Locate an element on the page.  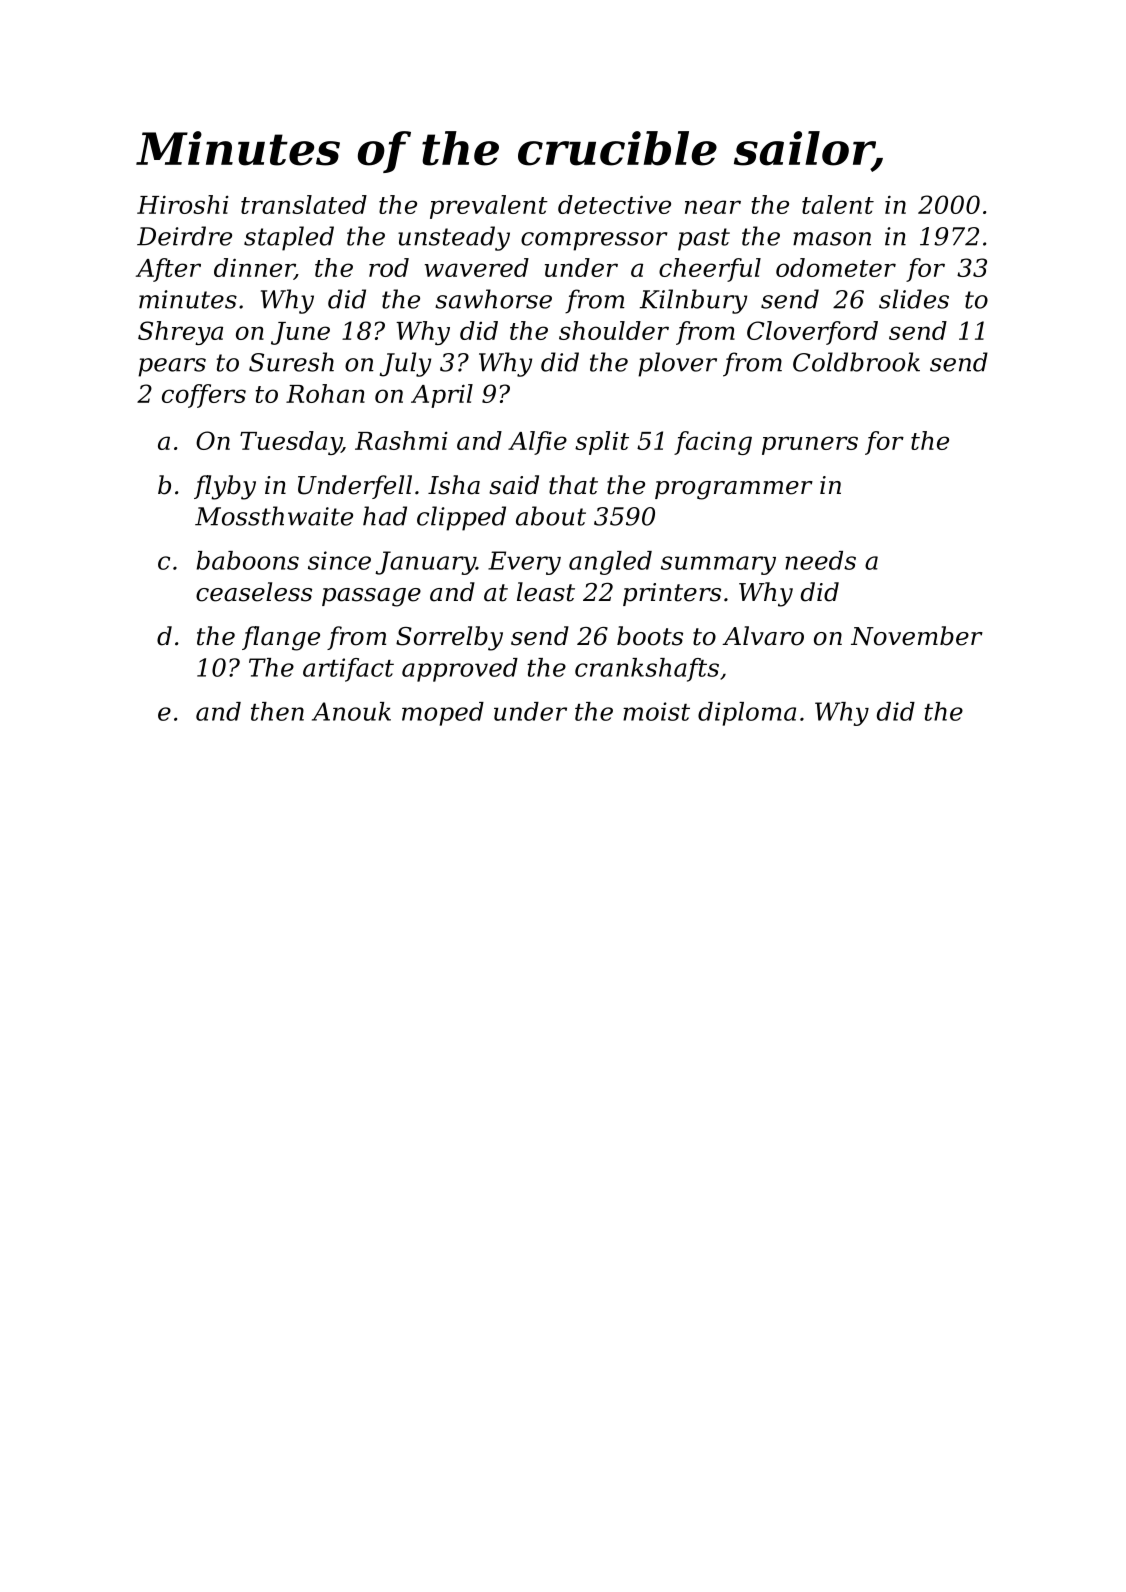
approved is located at coordinates (460, 670).
